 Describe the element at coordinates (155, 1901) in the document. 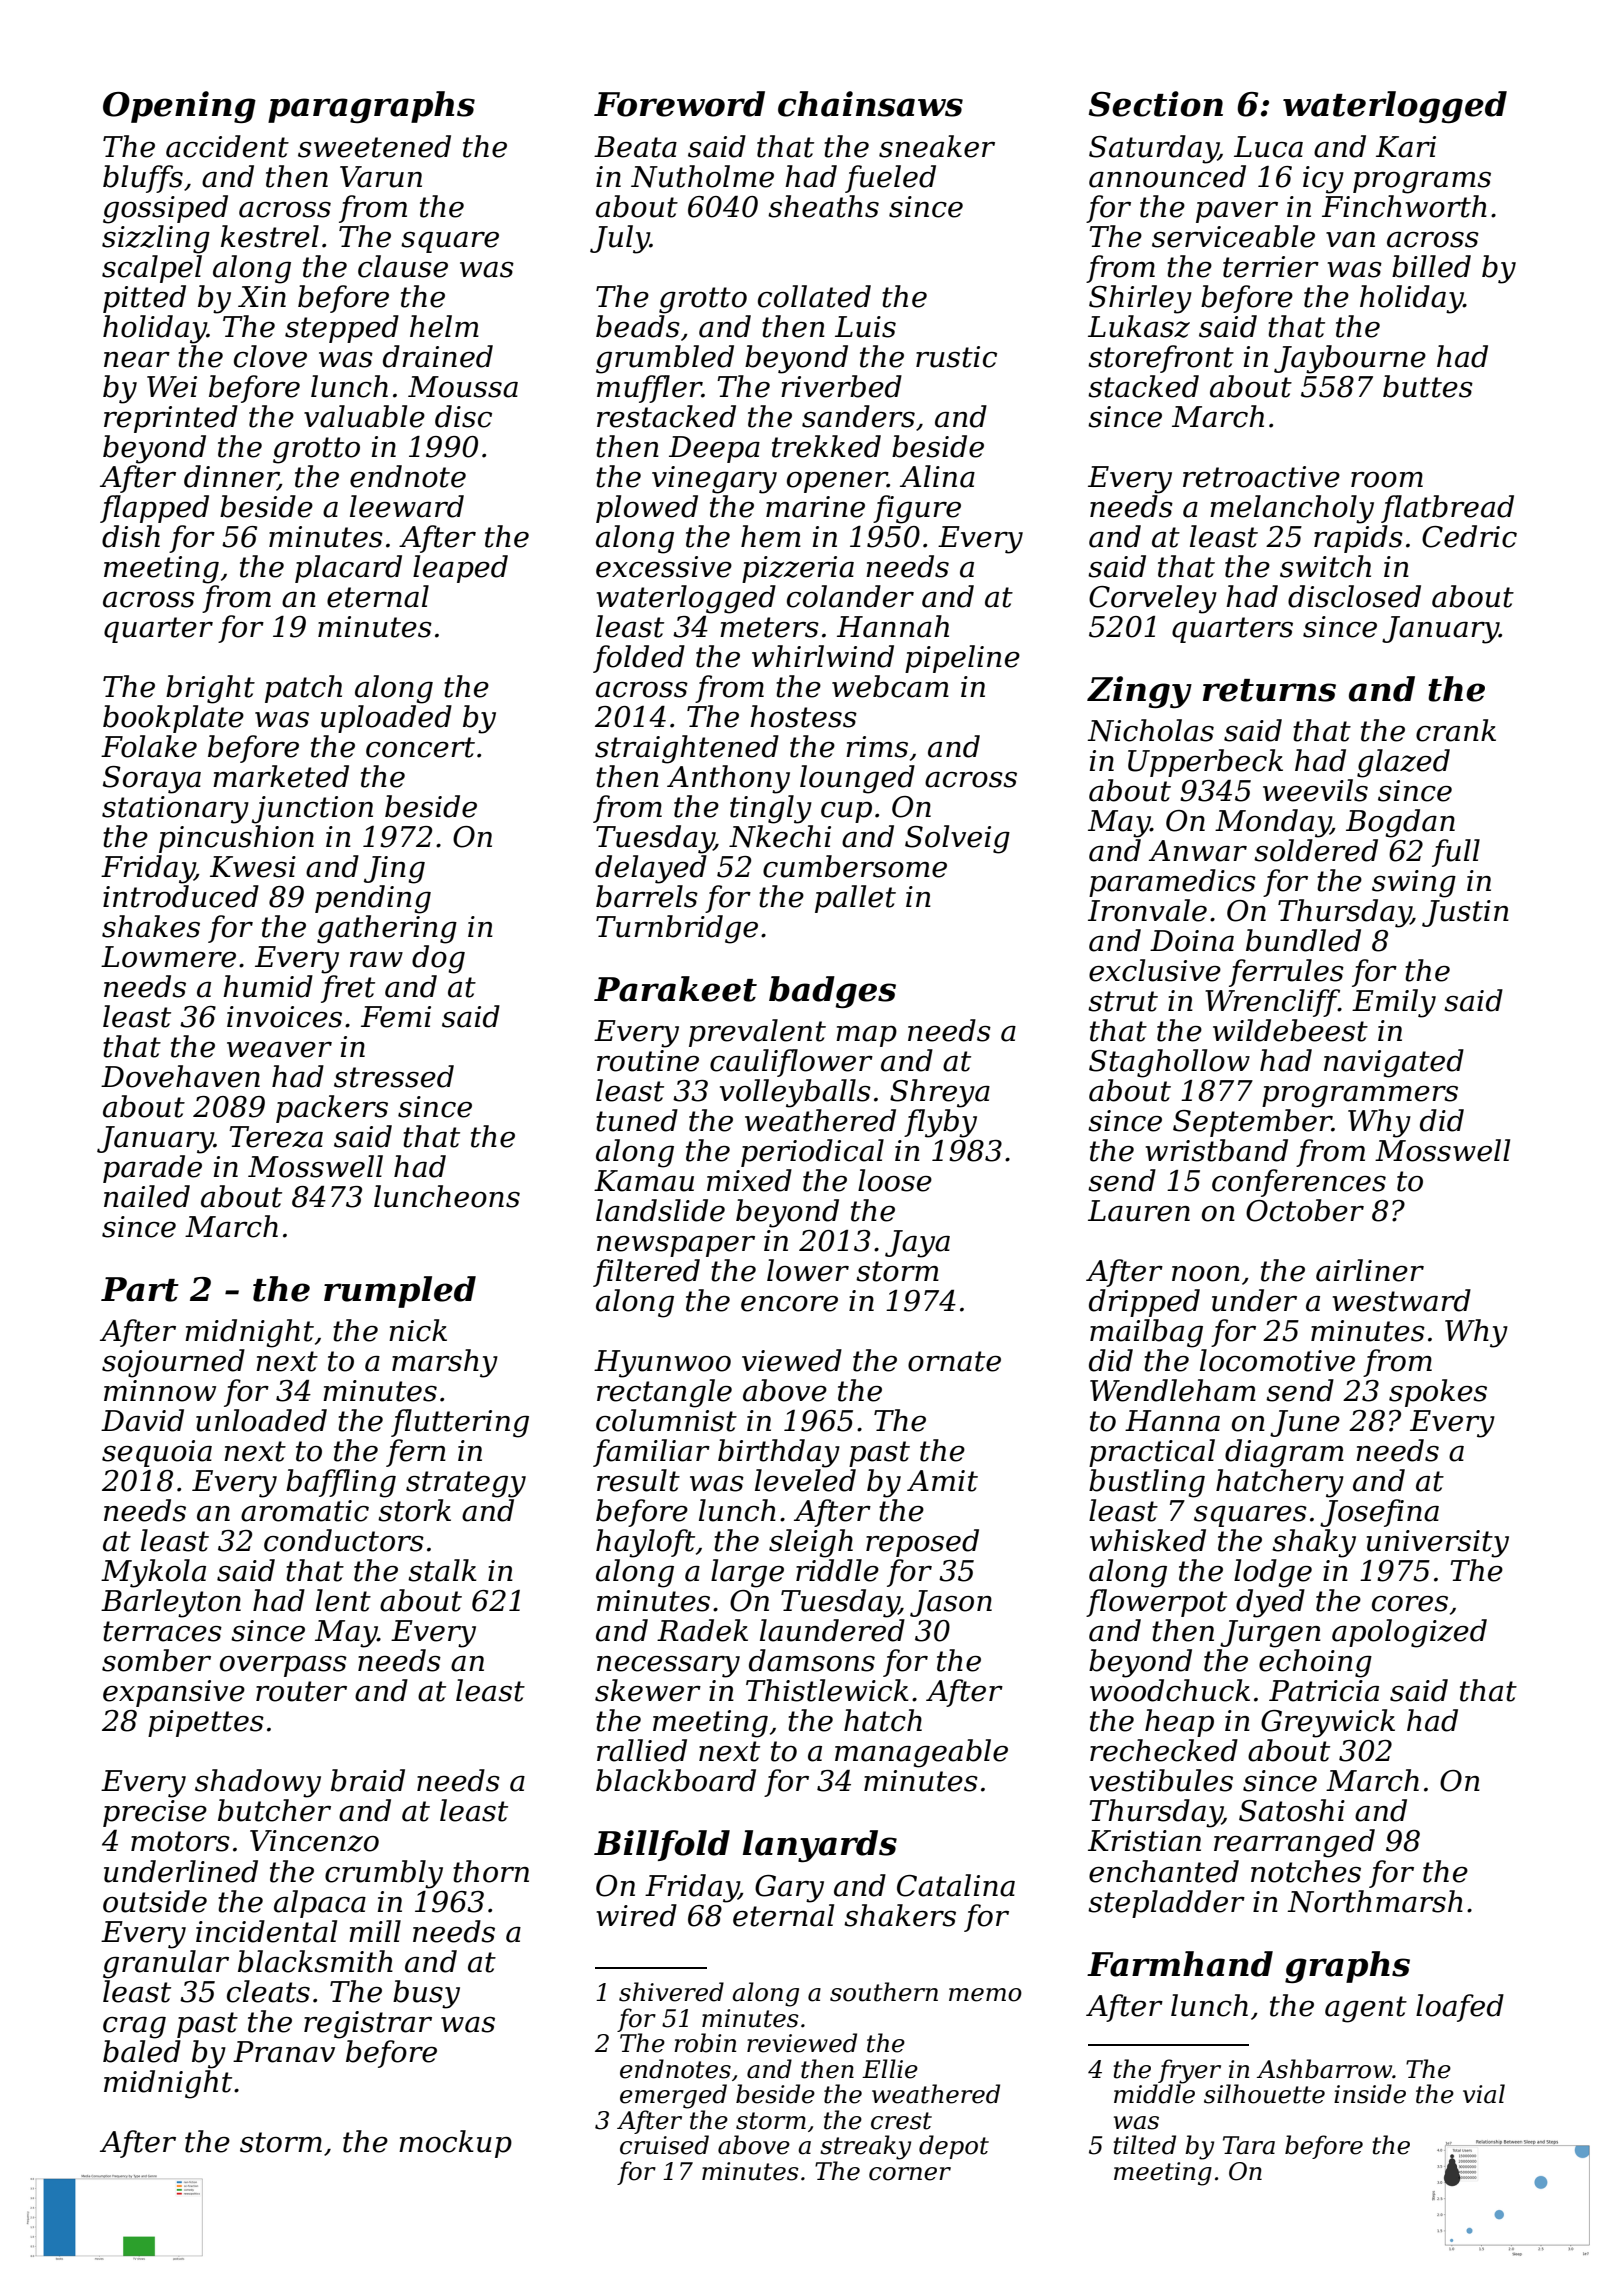

I see `outside` at that location.
